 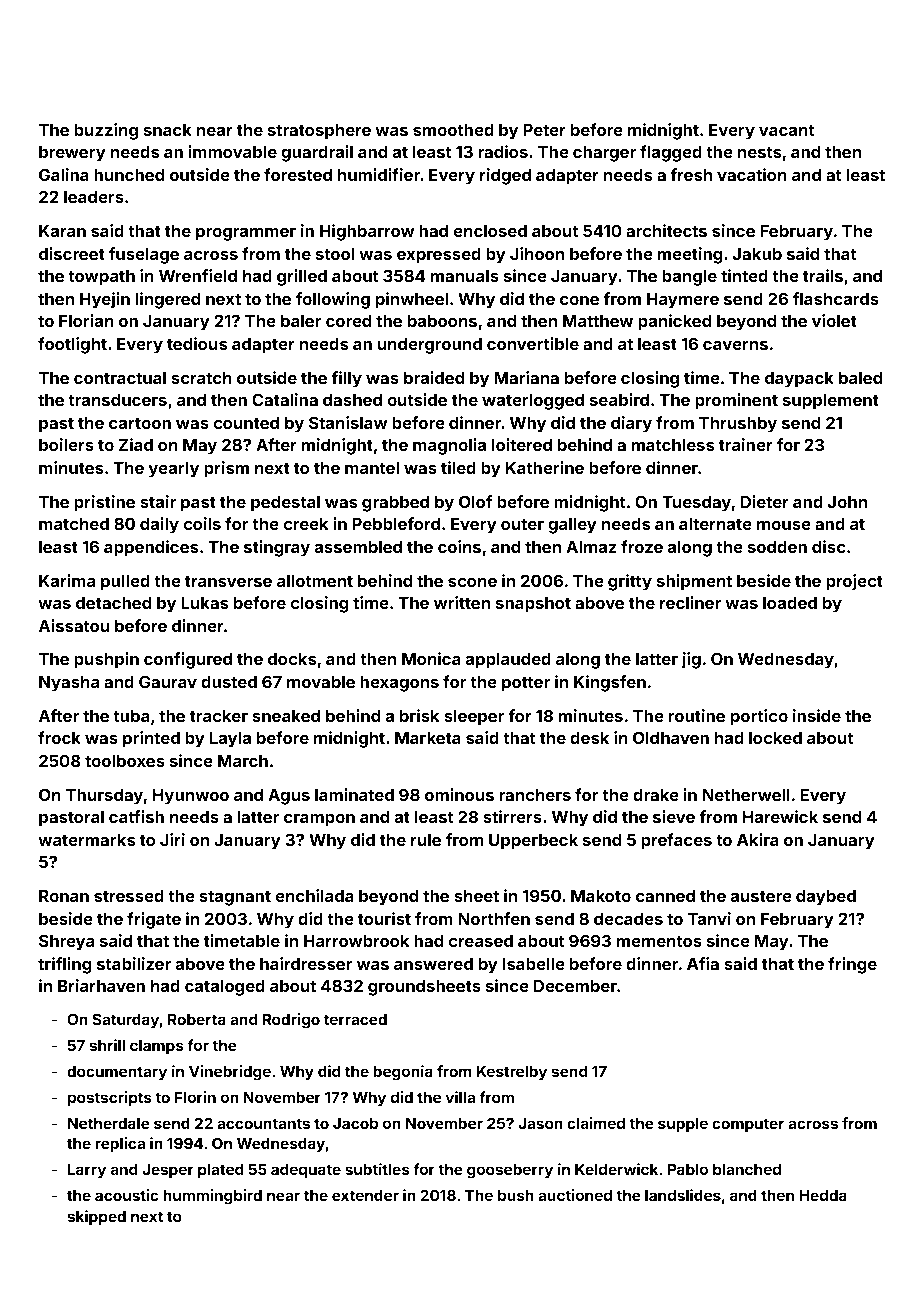 I want to click on footlight, so click(x=72, y=345).
